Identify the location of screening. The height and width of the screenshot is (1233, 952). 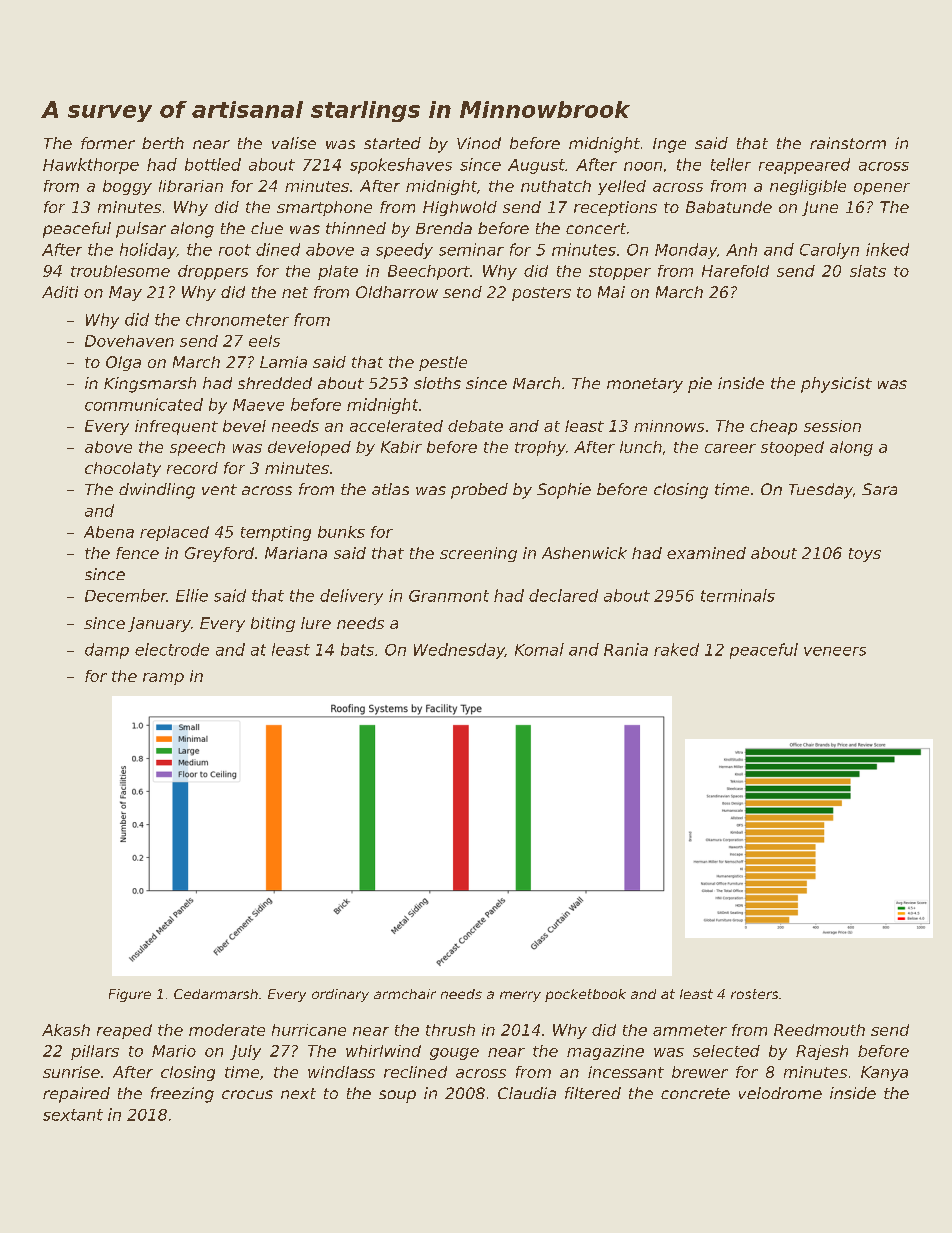
(478, 554).
